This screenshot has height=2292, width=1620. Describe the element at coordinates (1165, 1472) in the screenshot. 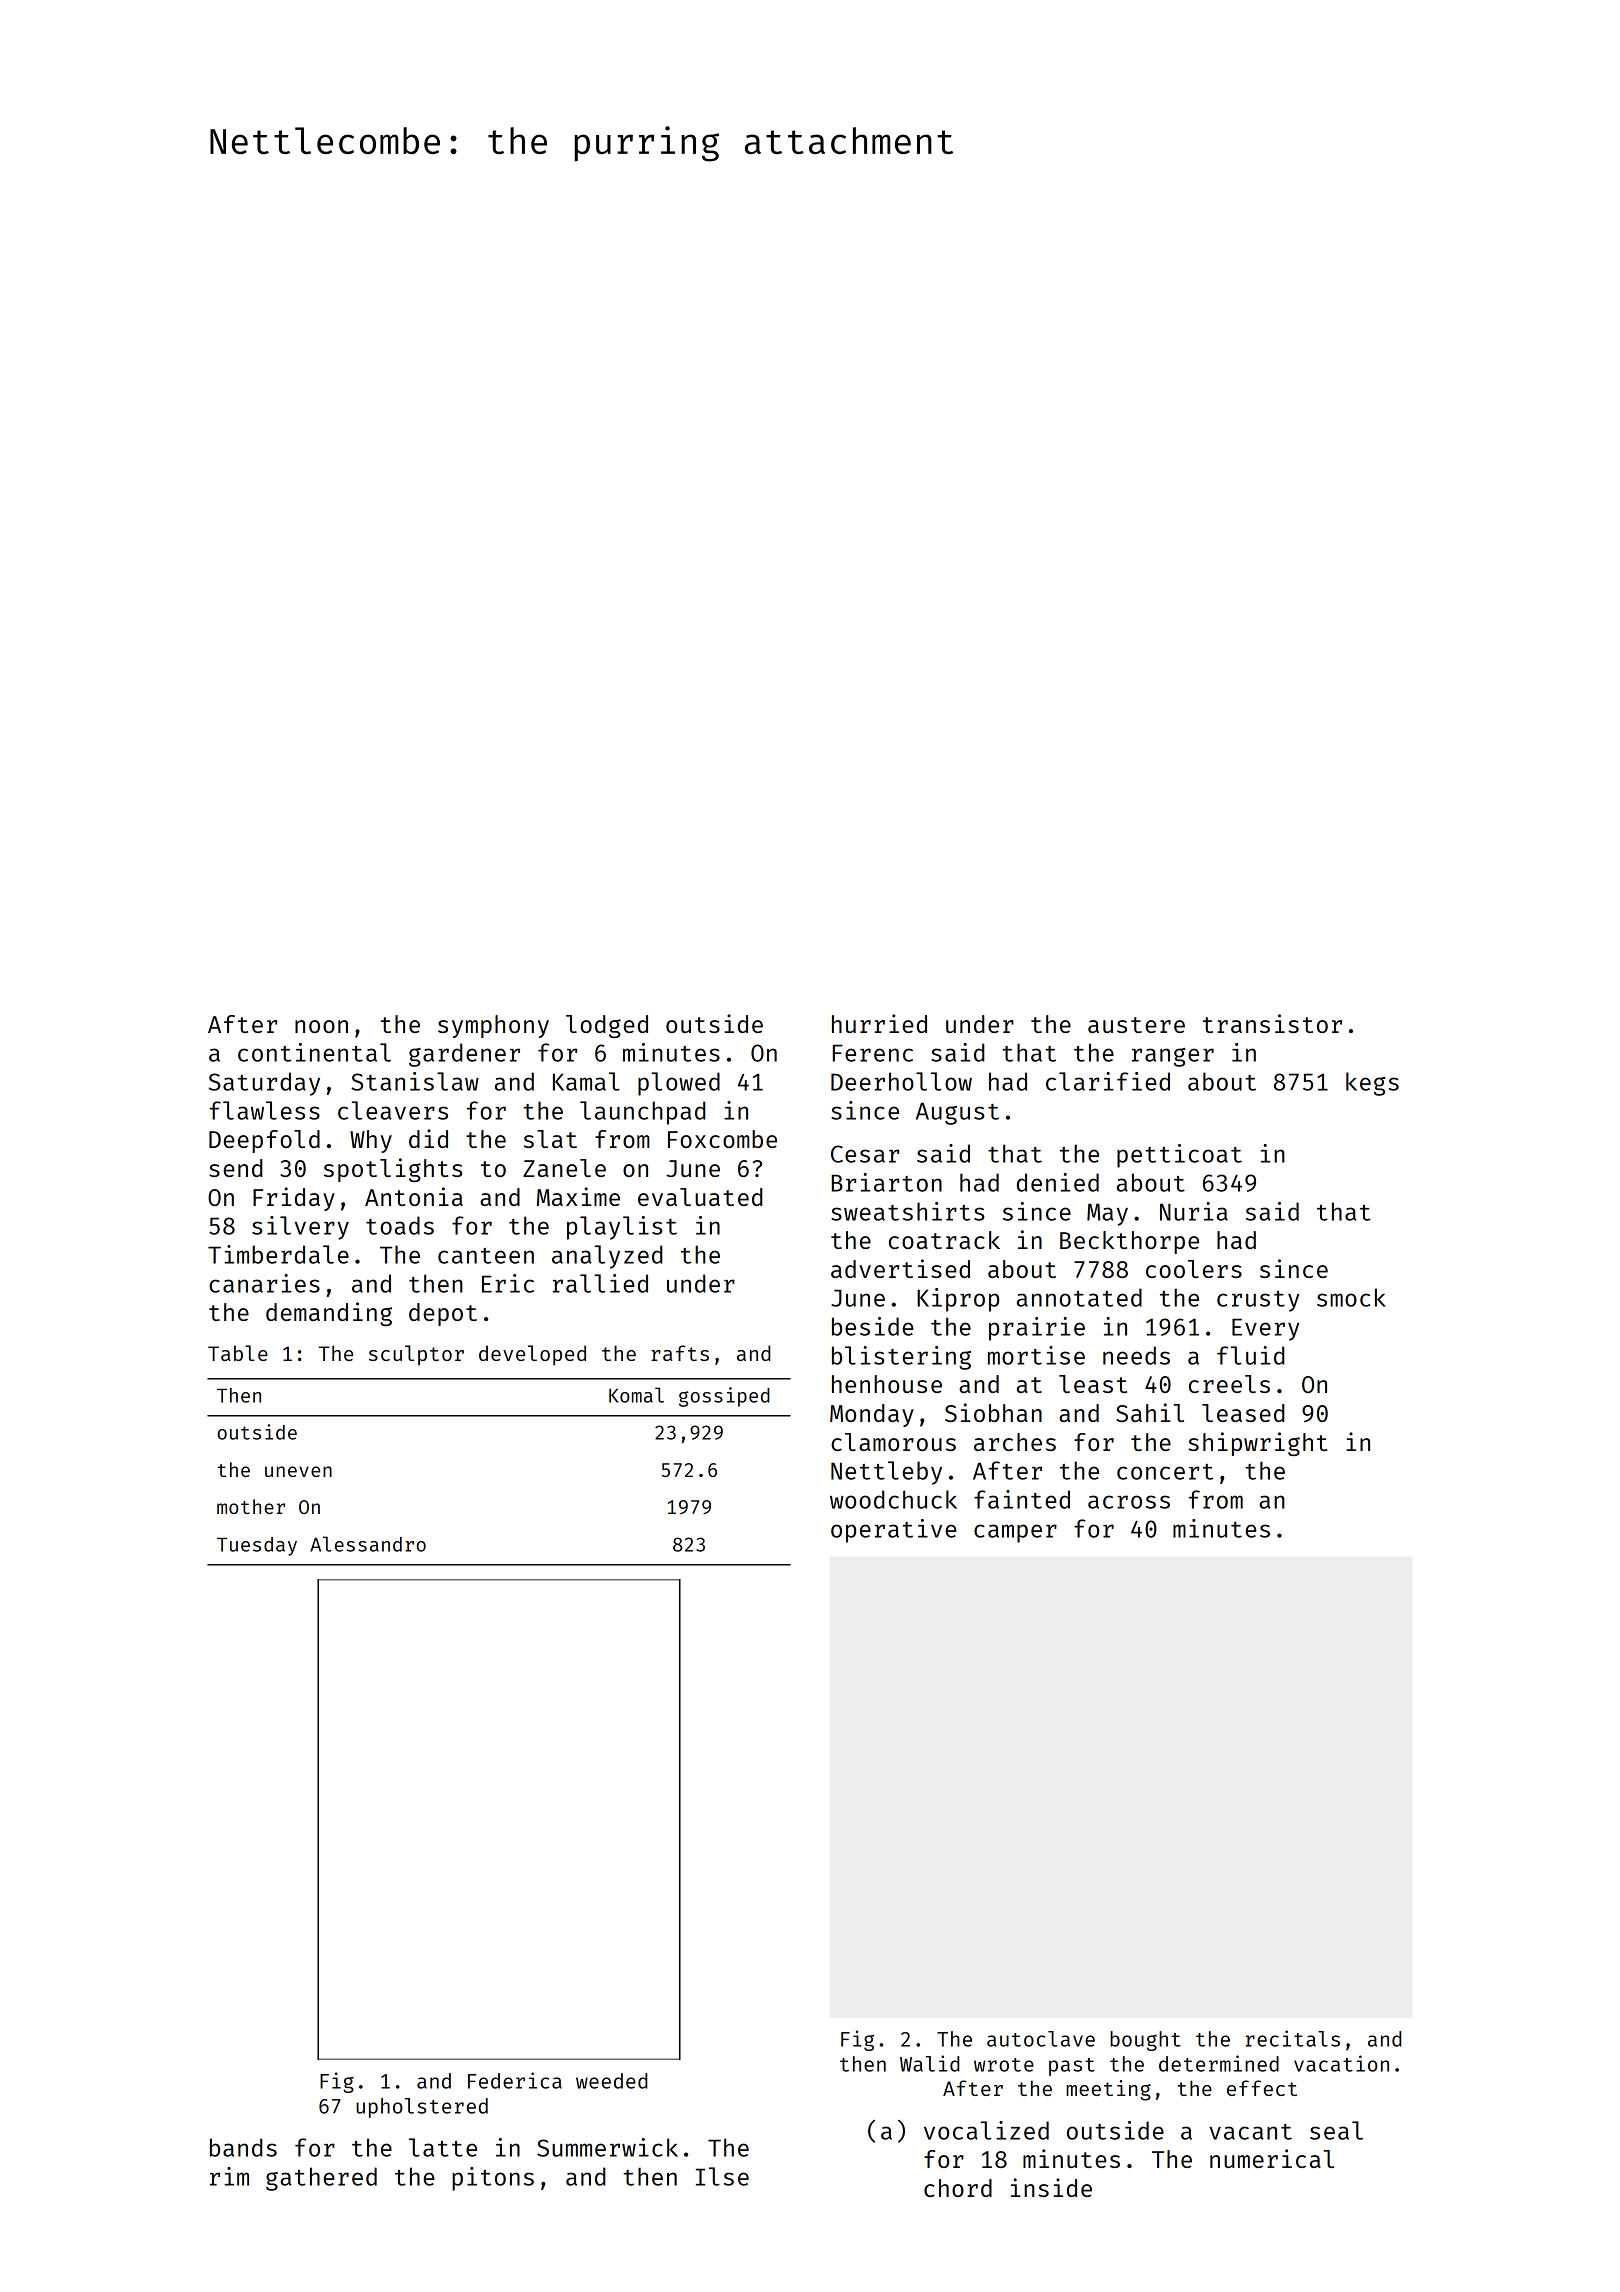

I see `concert` at that location.
